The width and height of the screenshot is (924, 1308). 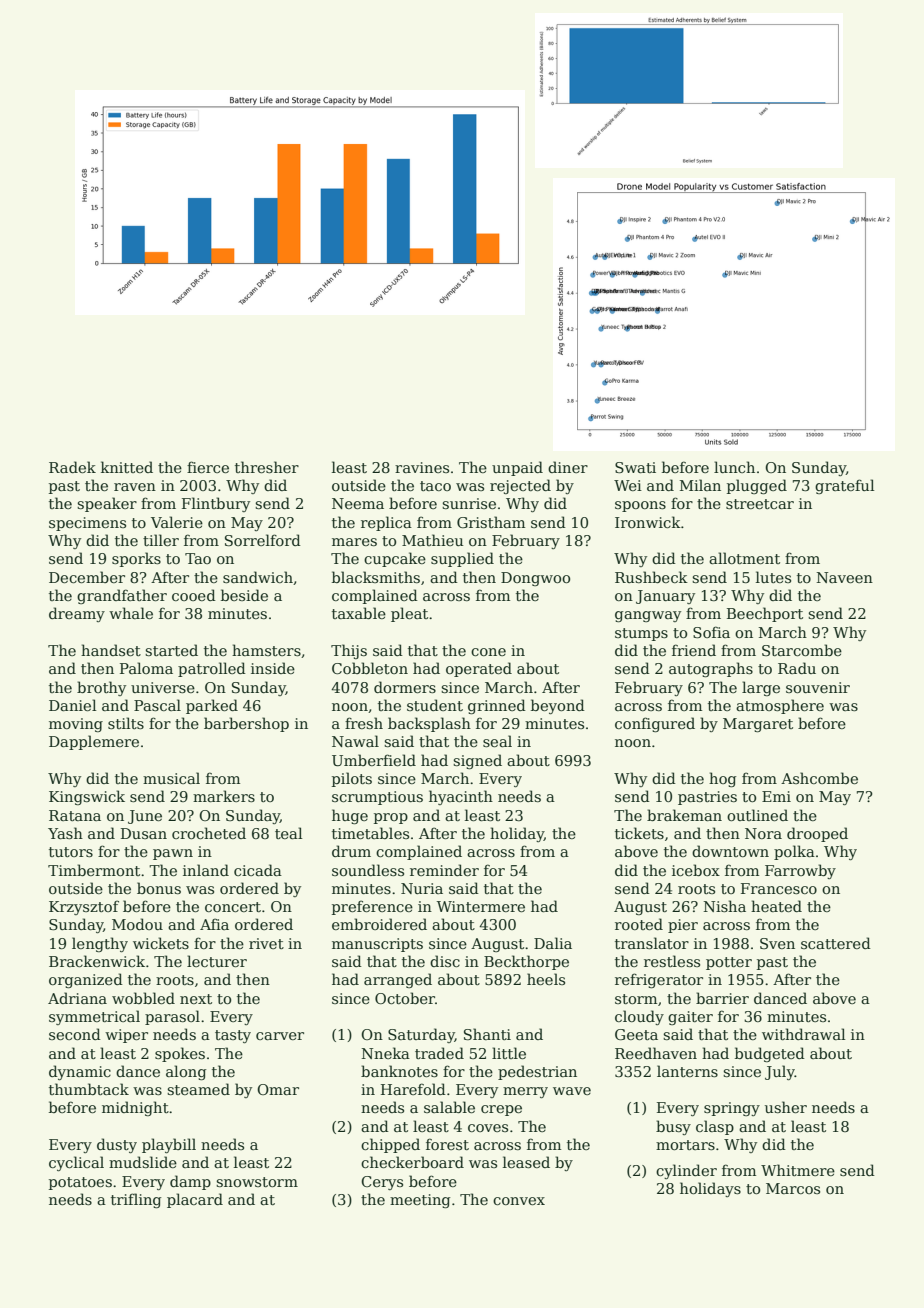 What do you see at coordinates (267, 467) in the screenshot?
I see `thresher` at bounding box center [267, 467].
